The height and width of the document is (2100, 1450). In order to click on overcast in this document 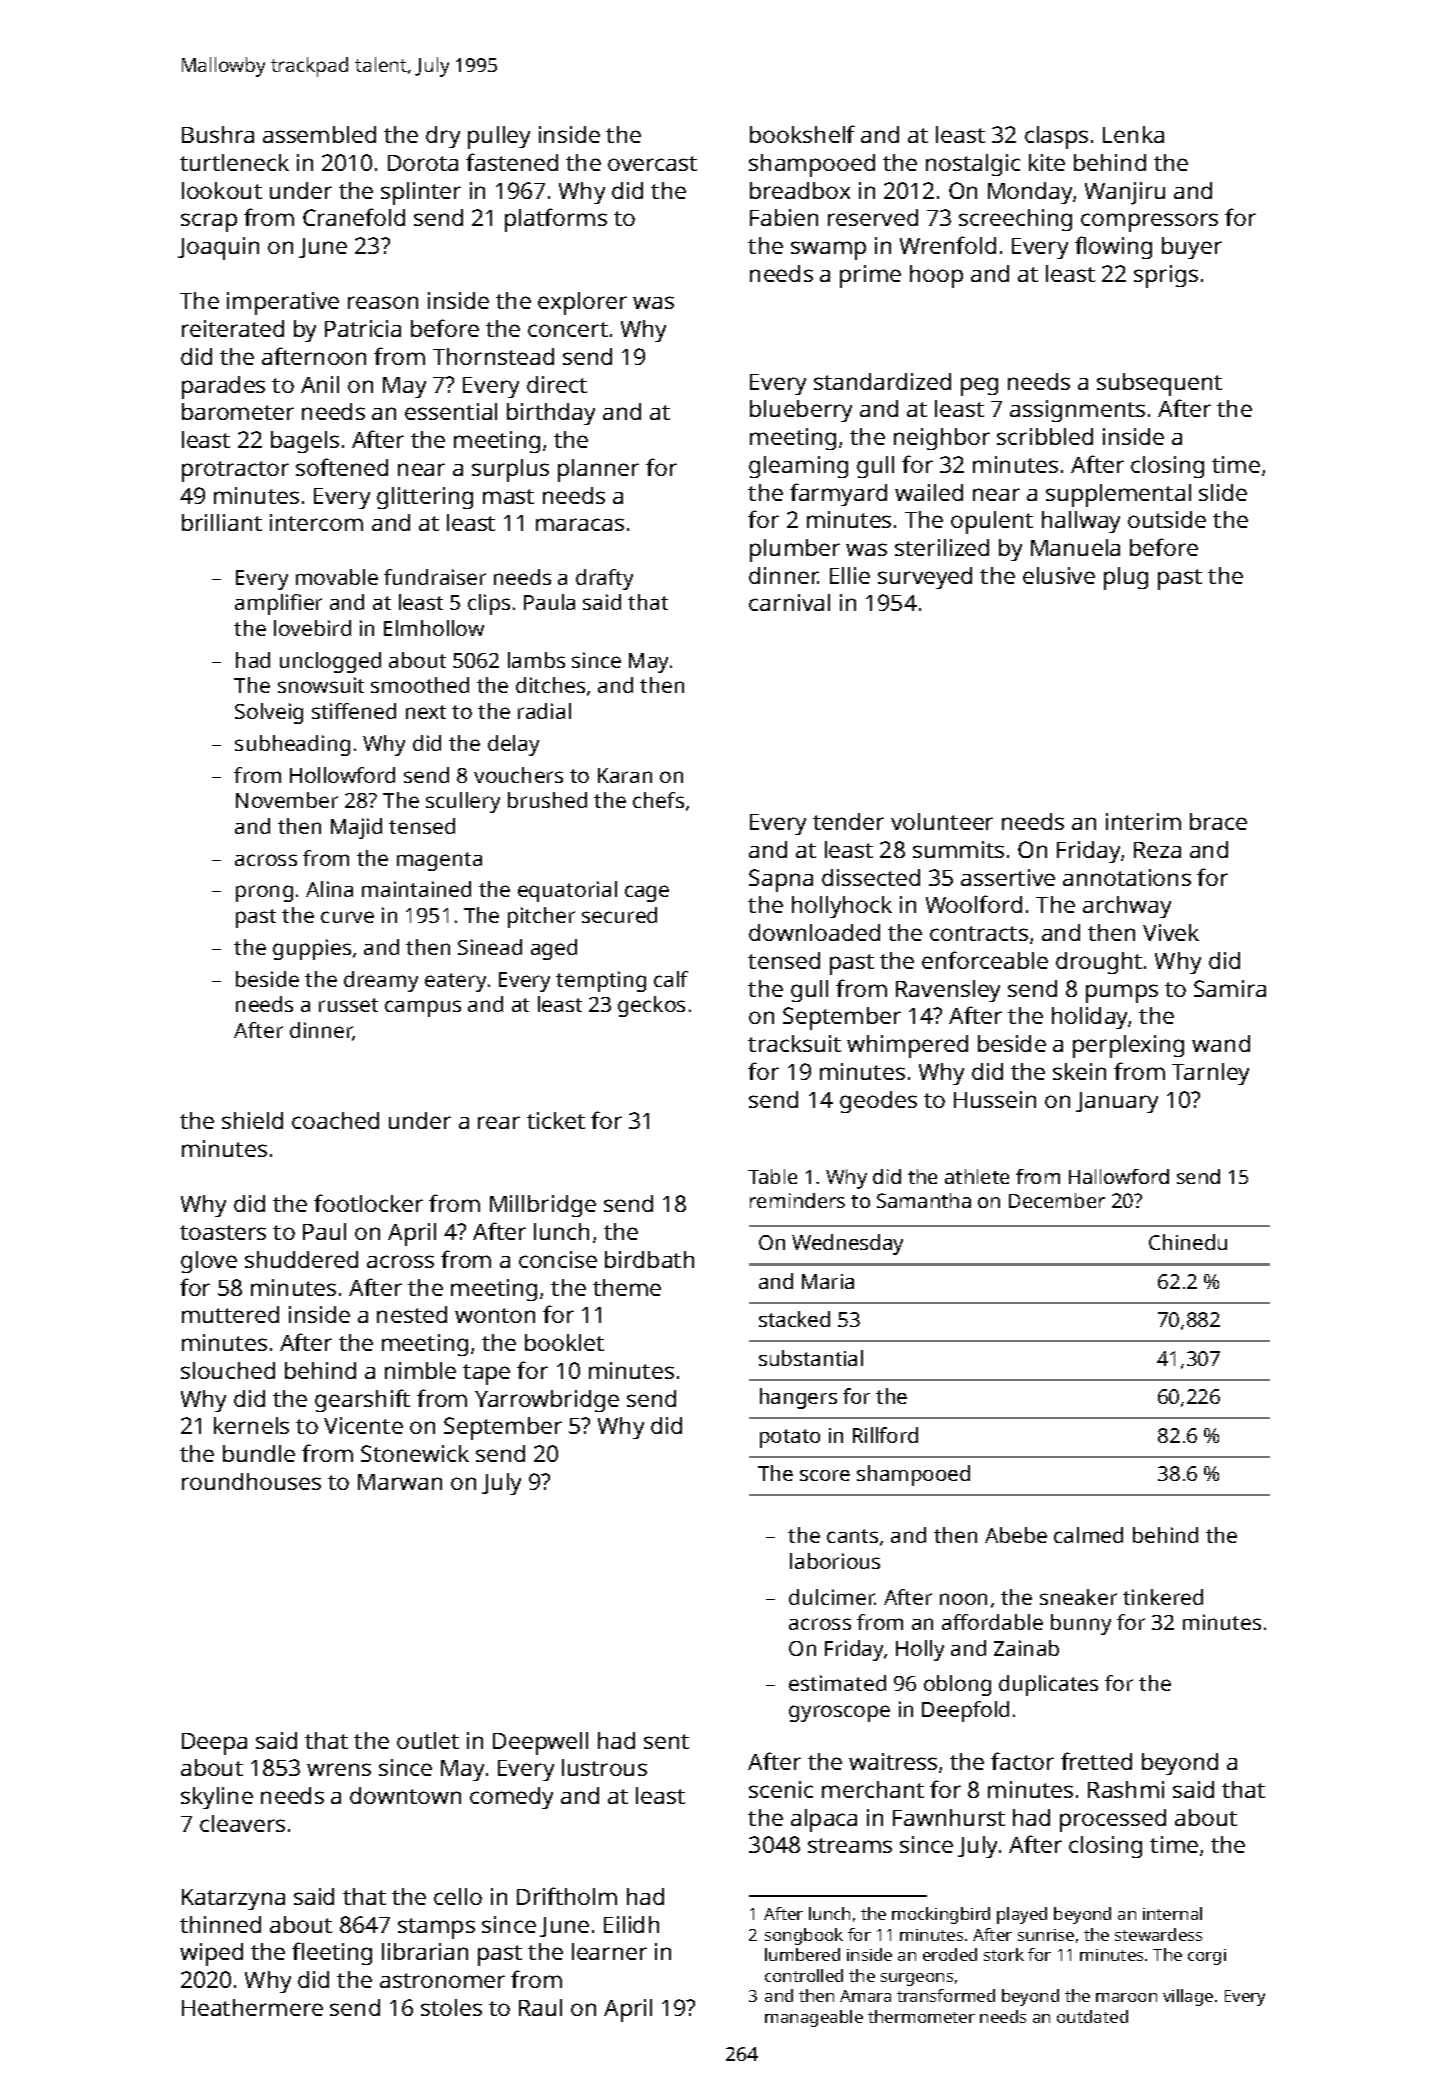, I will do `click(652, 163)`.
